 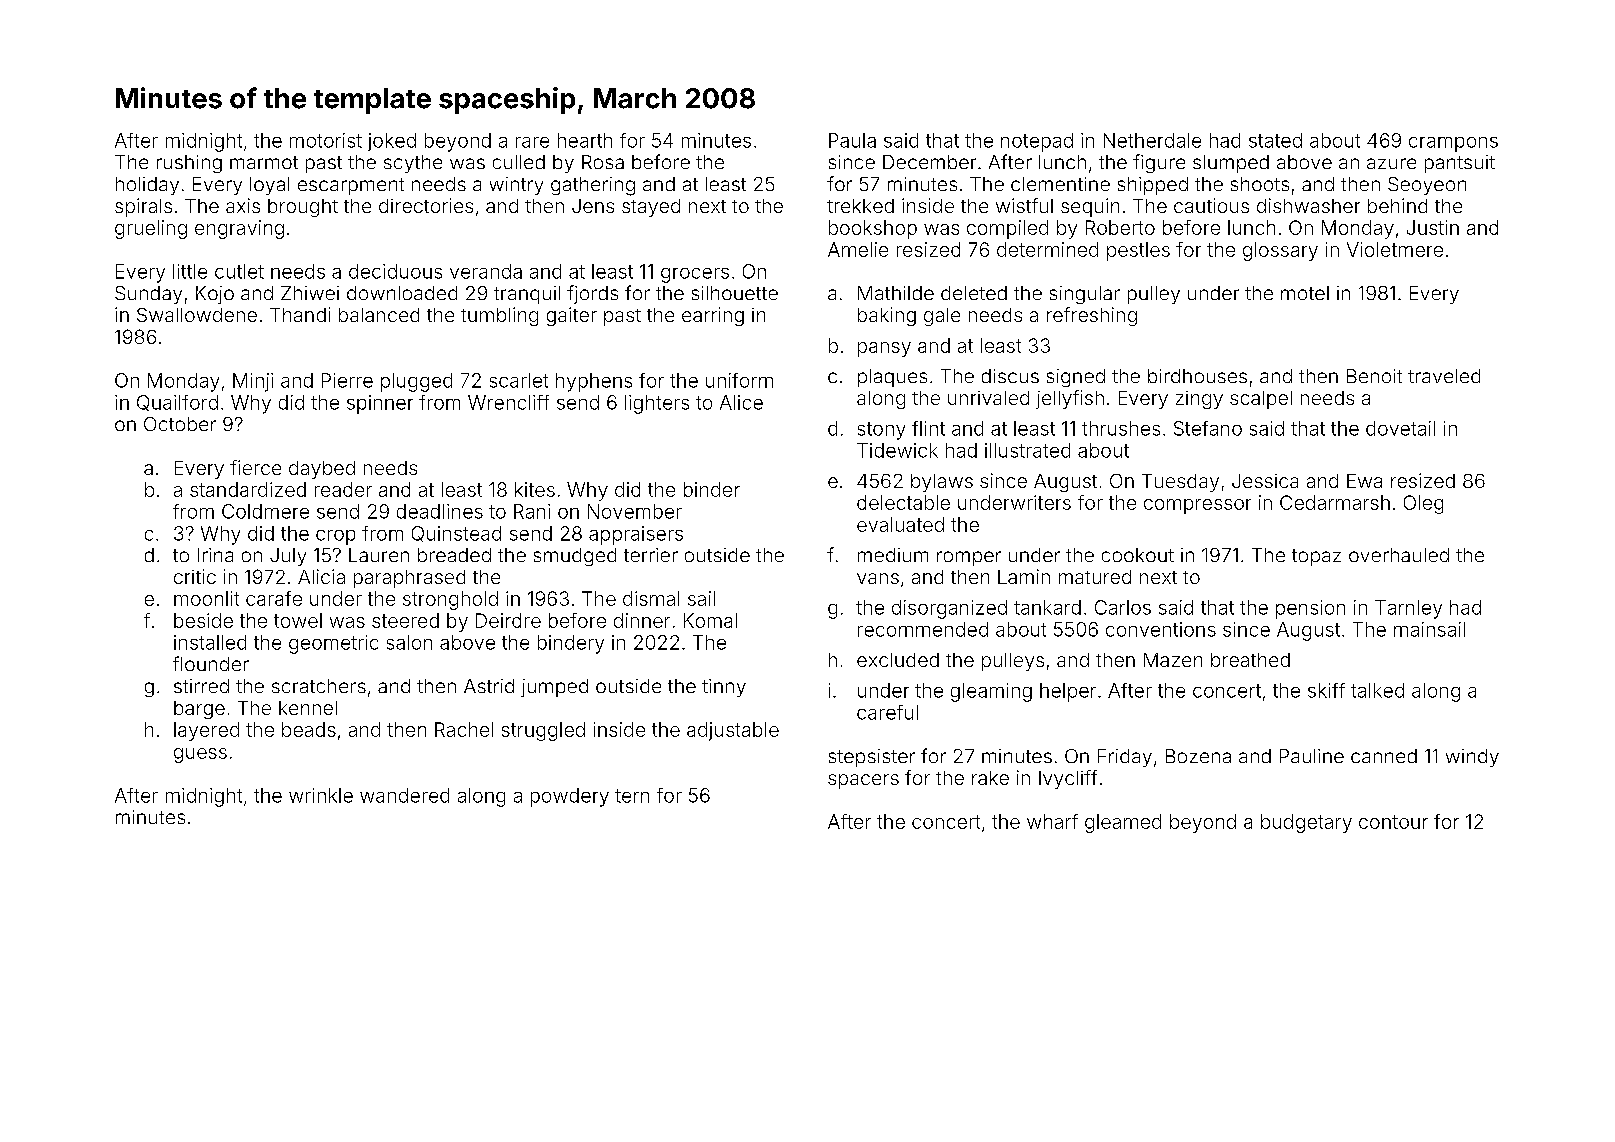 What do you see at coordinates (1453, 144) in the screenshot?
I see `crampons` at bounding box center [1453, 144].
